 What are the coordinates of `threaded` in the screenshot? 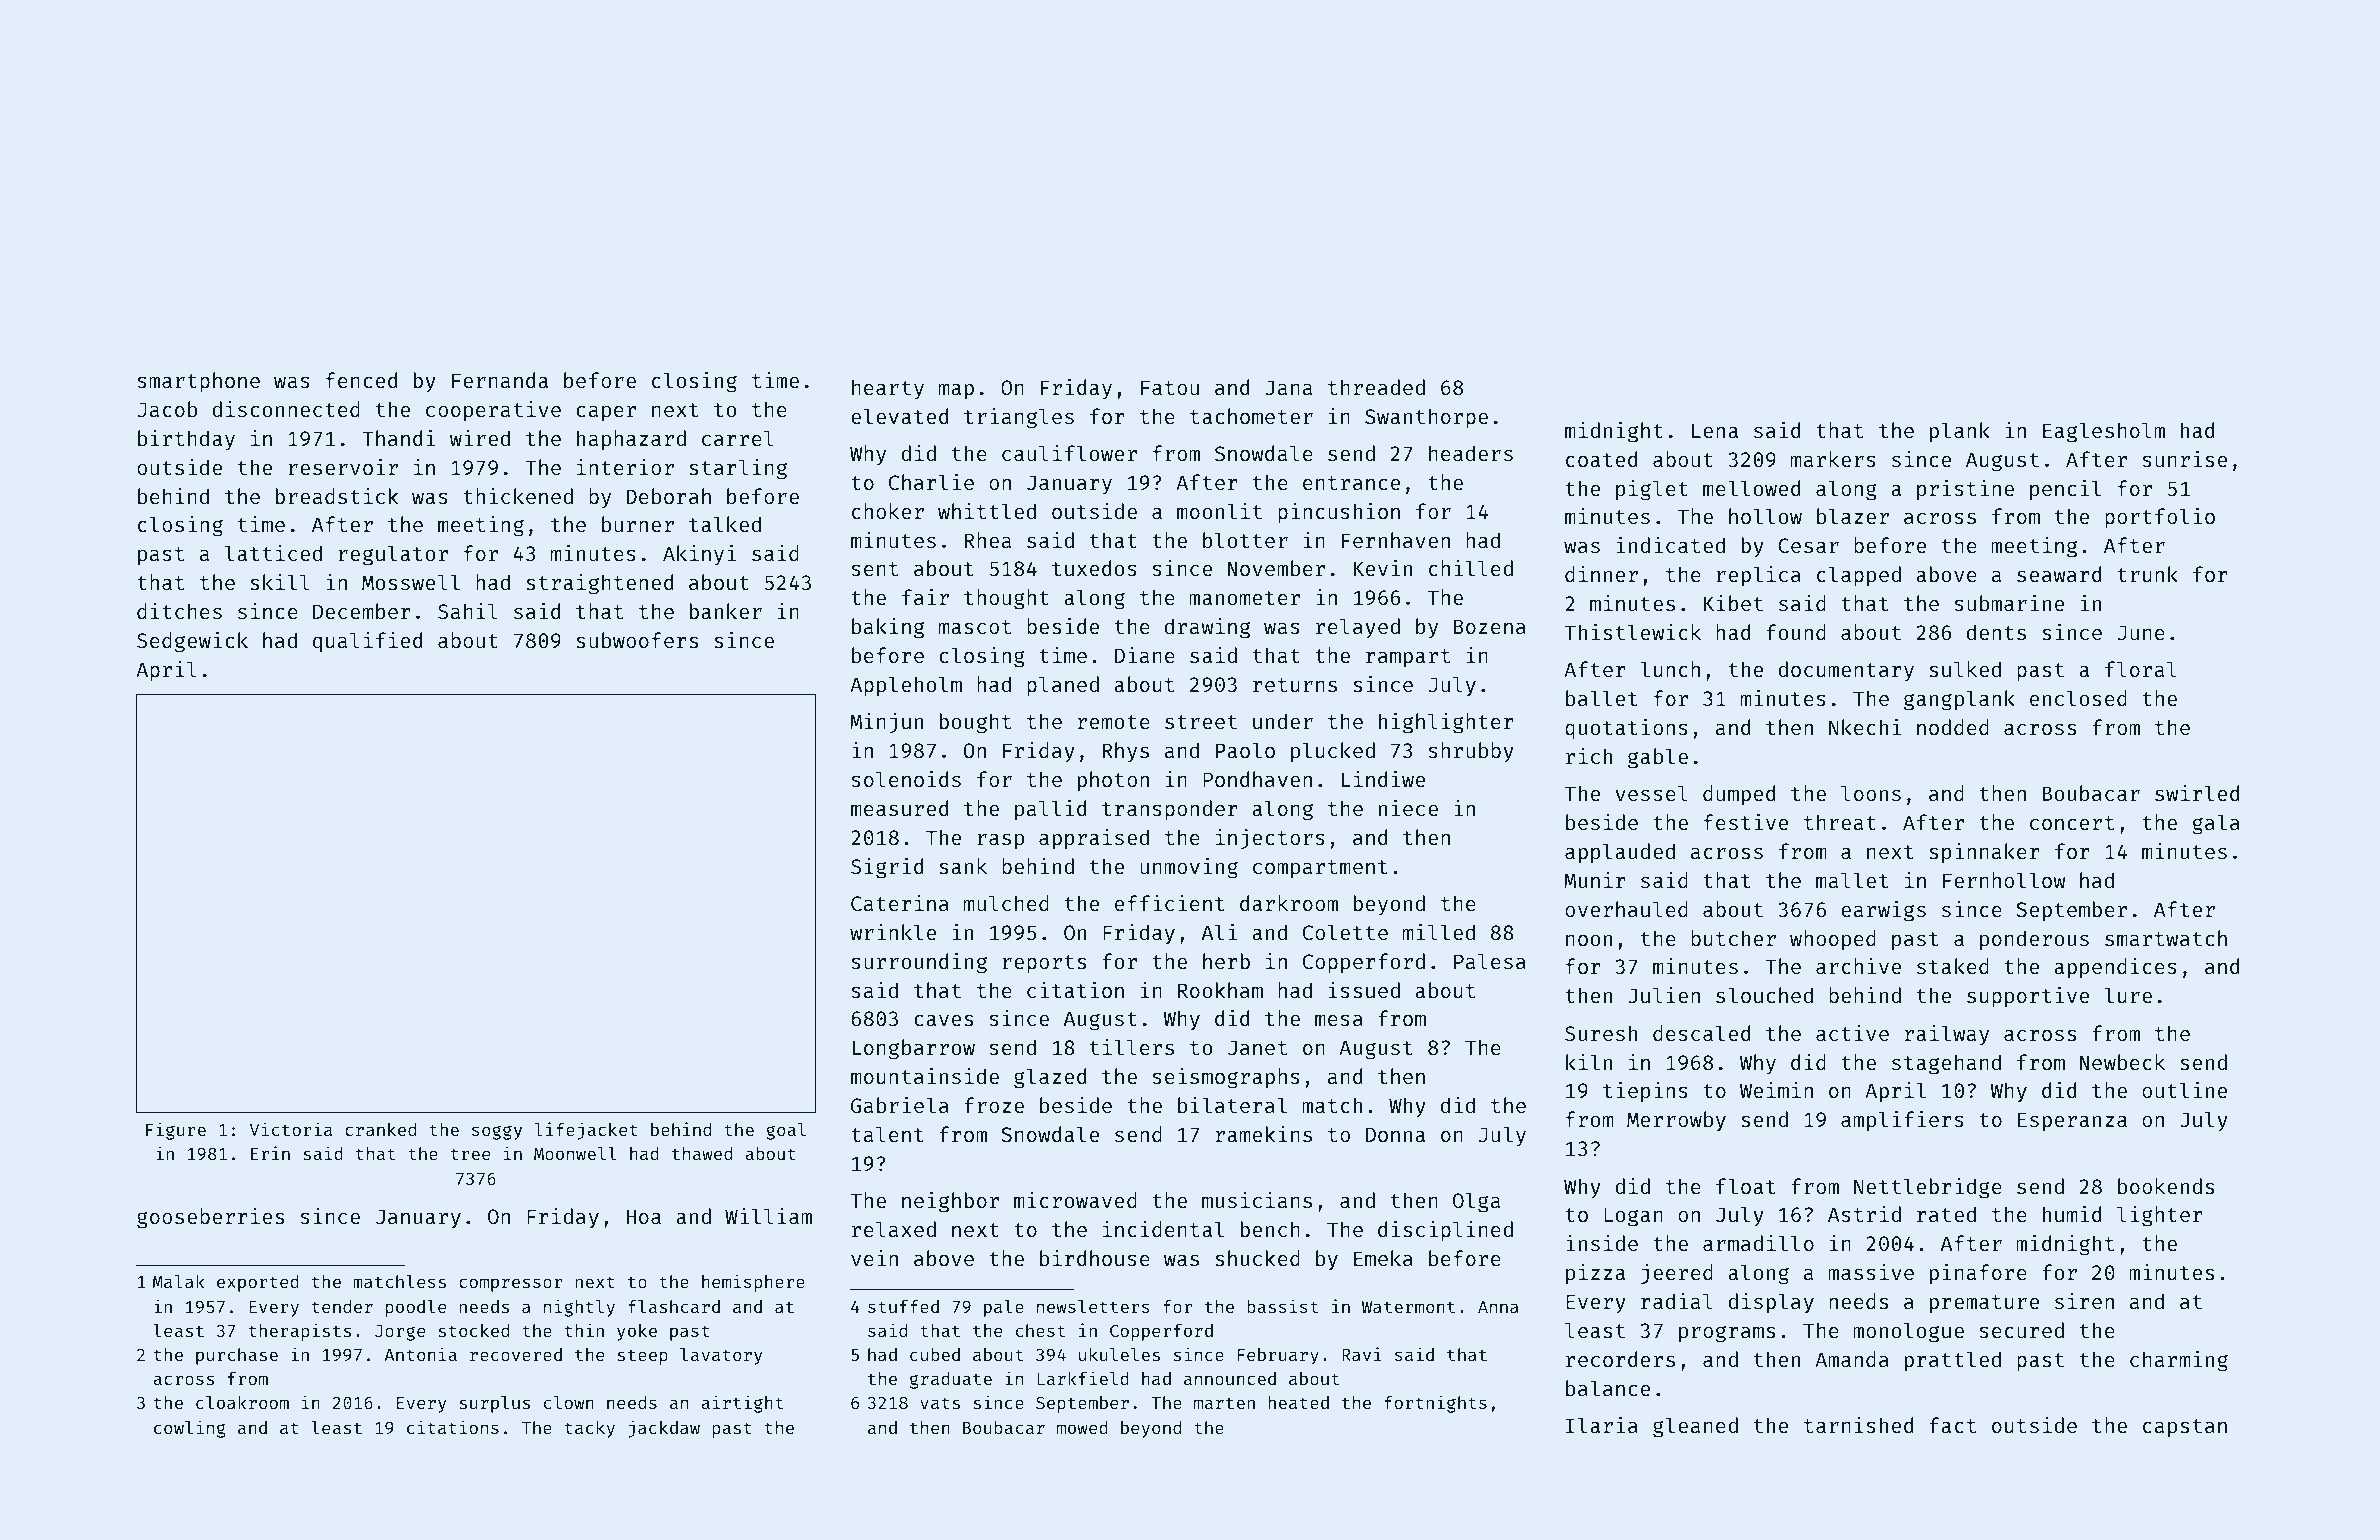 It's located at (1376, 387).
